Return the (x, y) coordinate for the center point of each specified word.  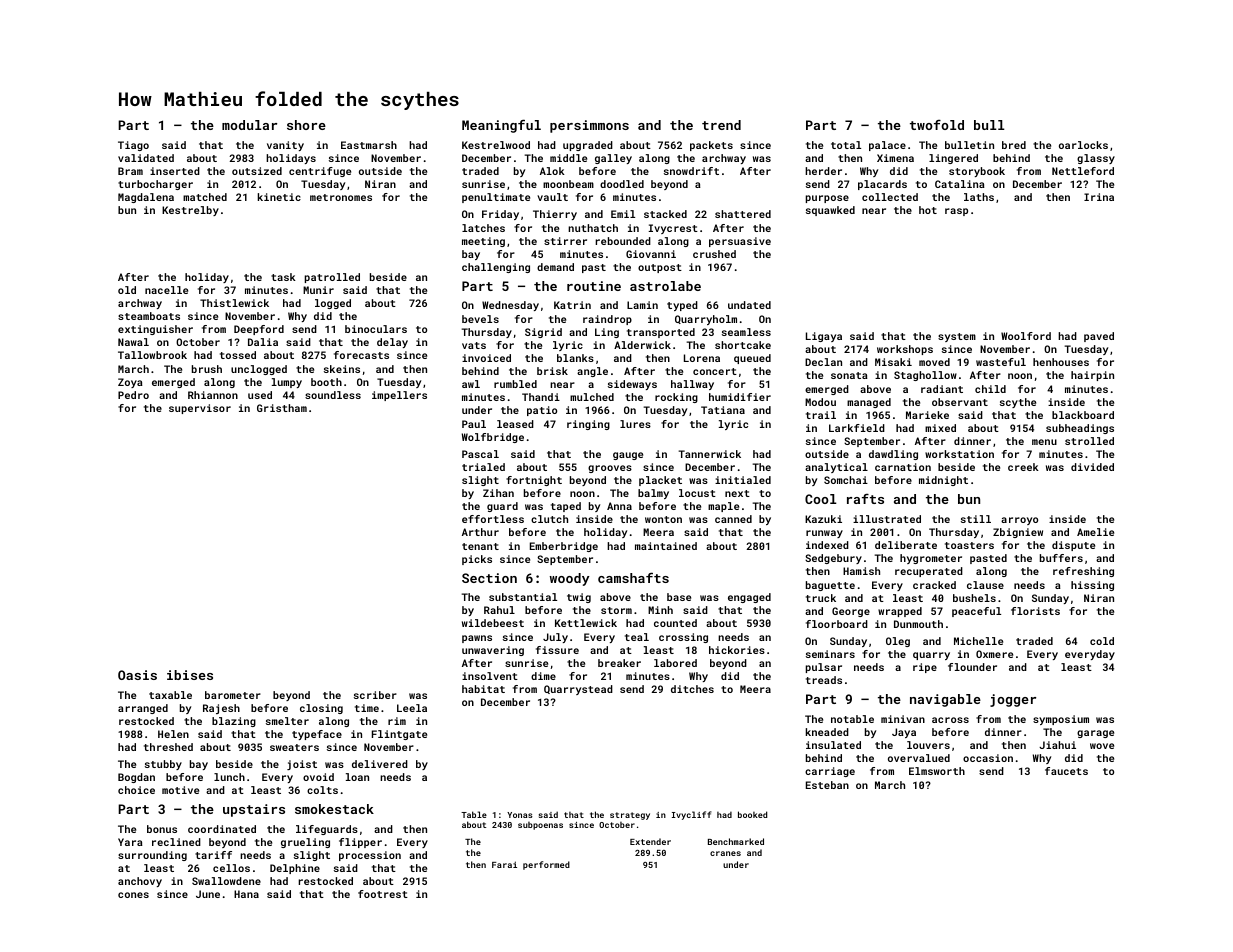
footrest (383, 894)
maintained (666, 546)
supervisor (200, 409)
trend (721, 125)
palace (887, 146)
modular (249, 125)
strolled (1089, 441)
